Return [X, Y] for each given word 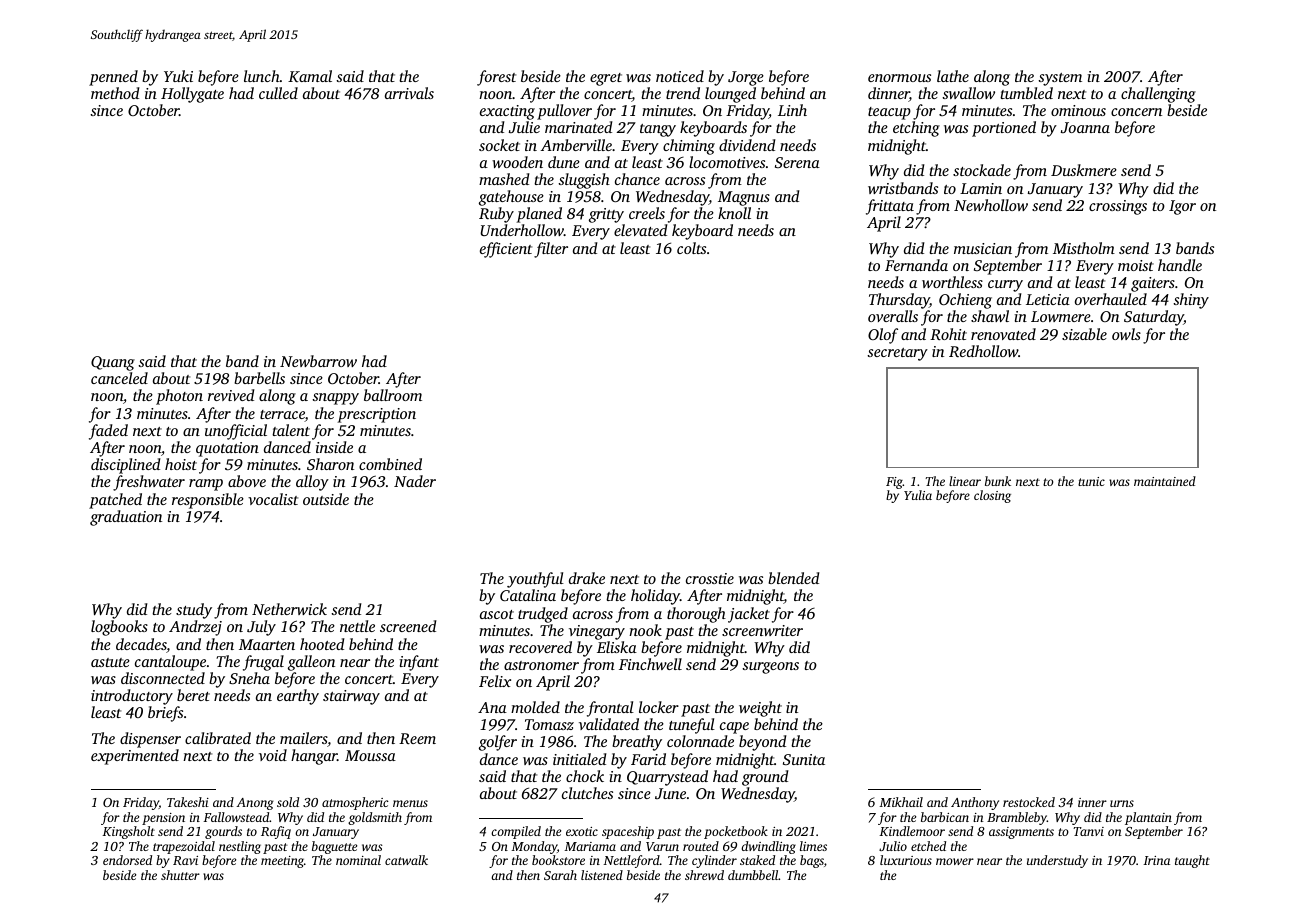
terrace [282, 416]
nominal [358, 860]
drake [587, 578]
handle [1180, 265]
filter [551, 250]
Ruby [496, 215]
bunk [998, 481]
